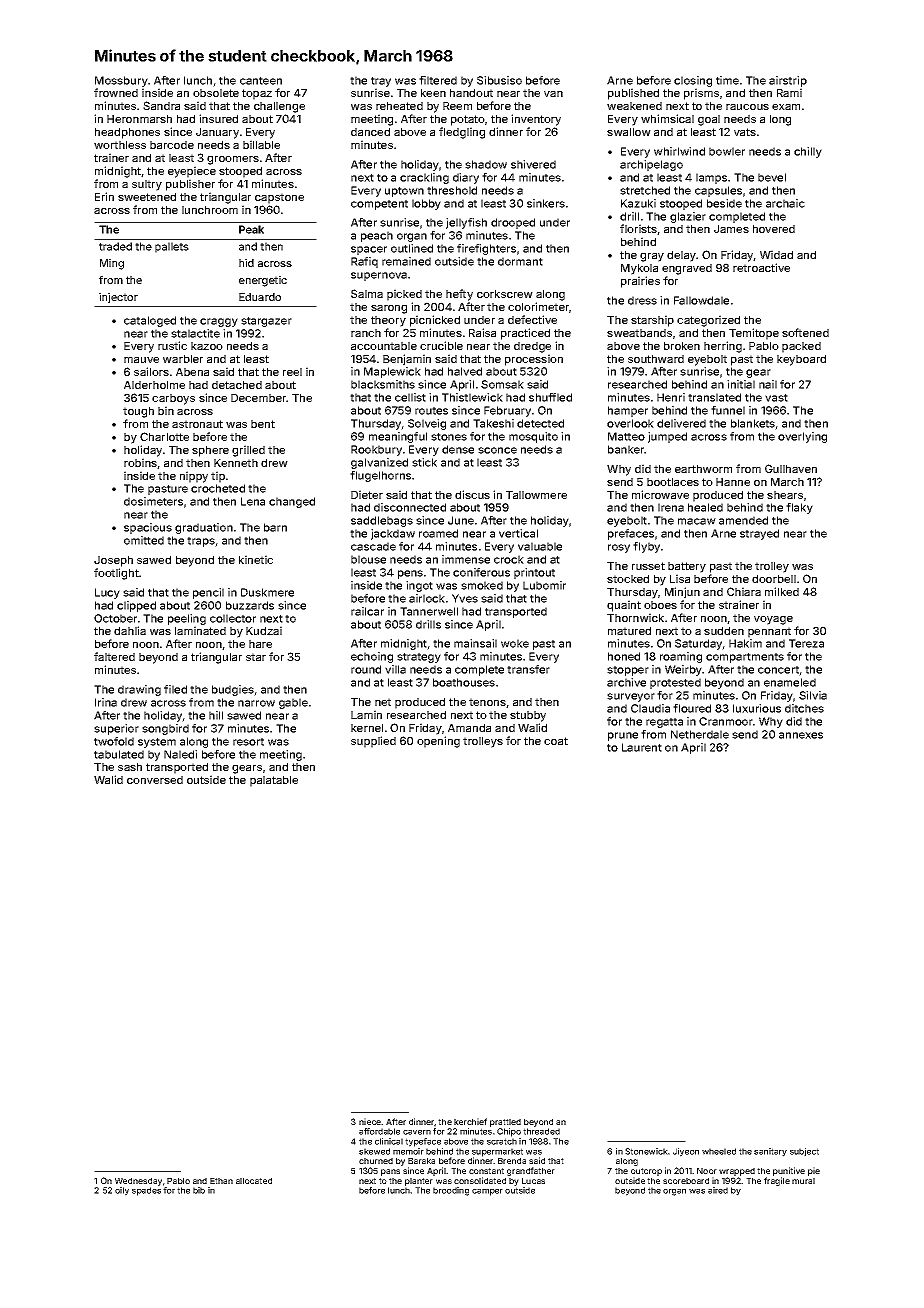 This image has height=1308, width=924. I want to click on groomers, so click(233, 160).
